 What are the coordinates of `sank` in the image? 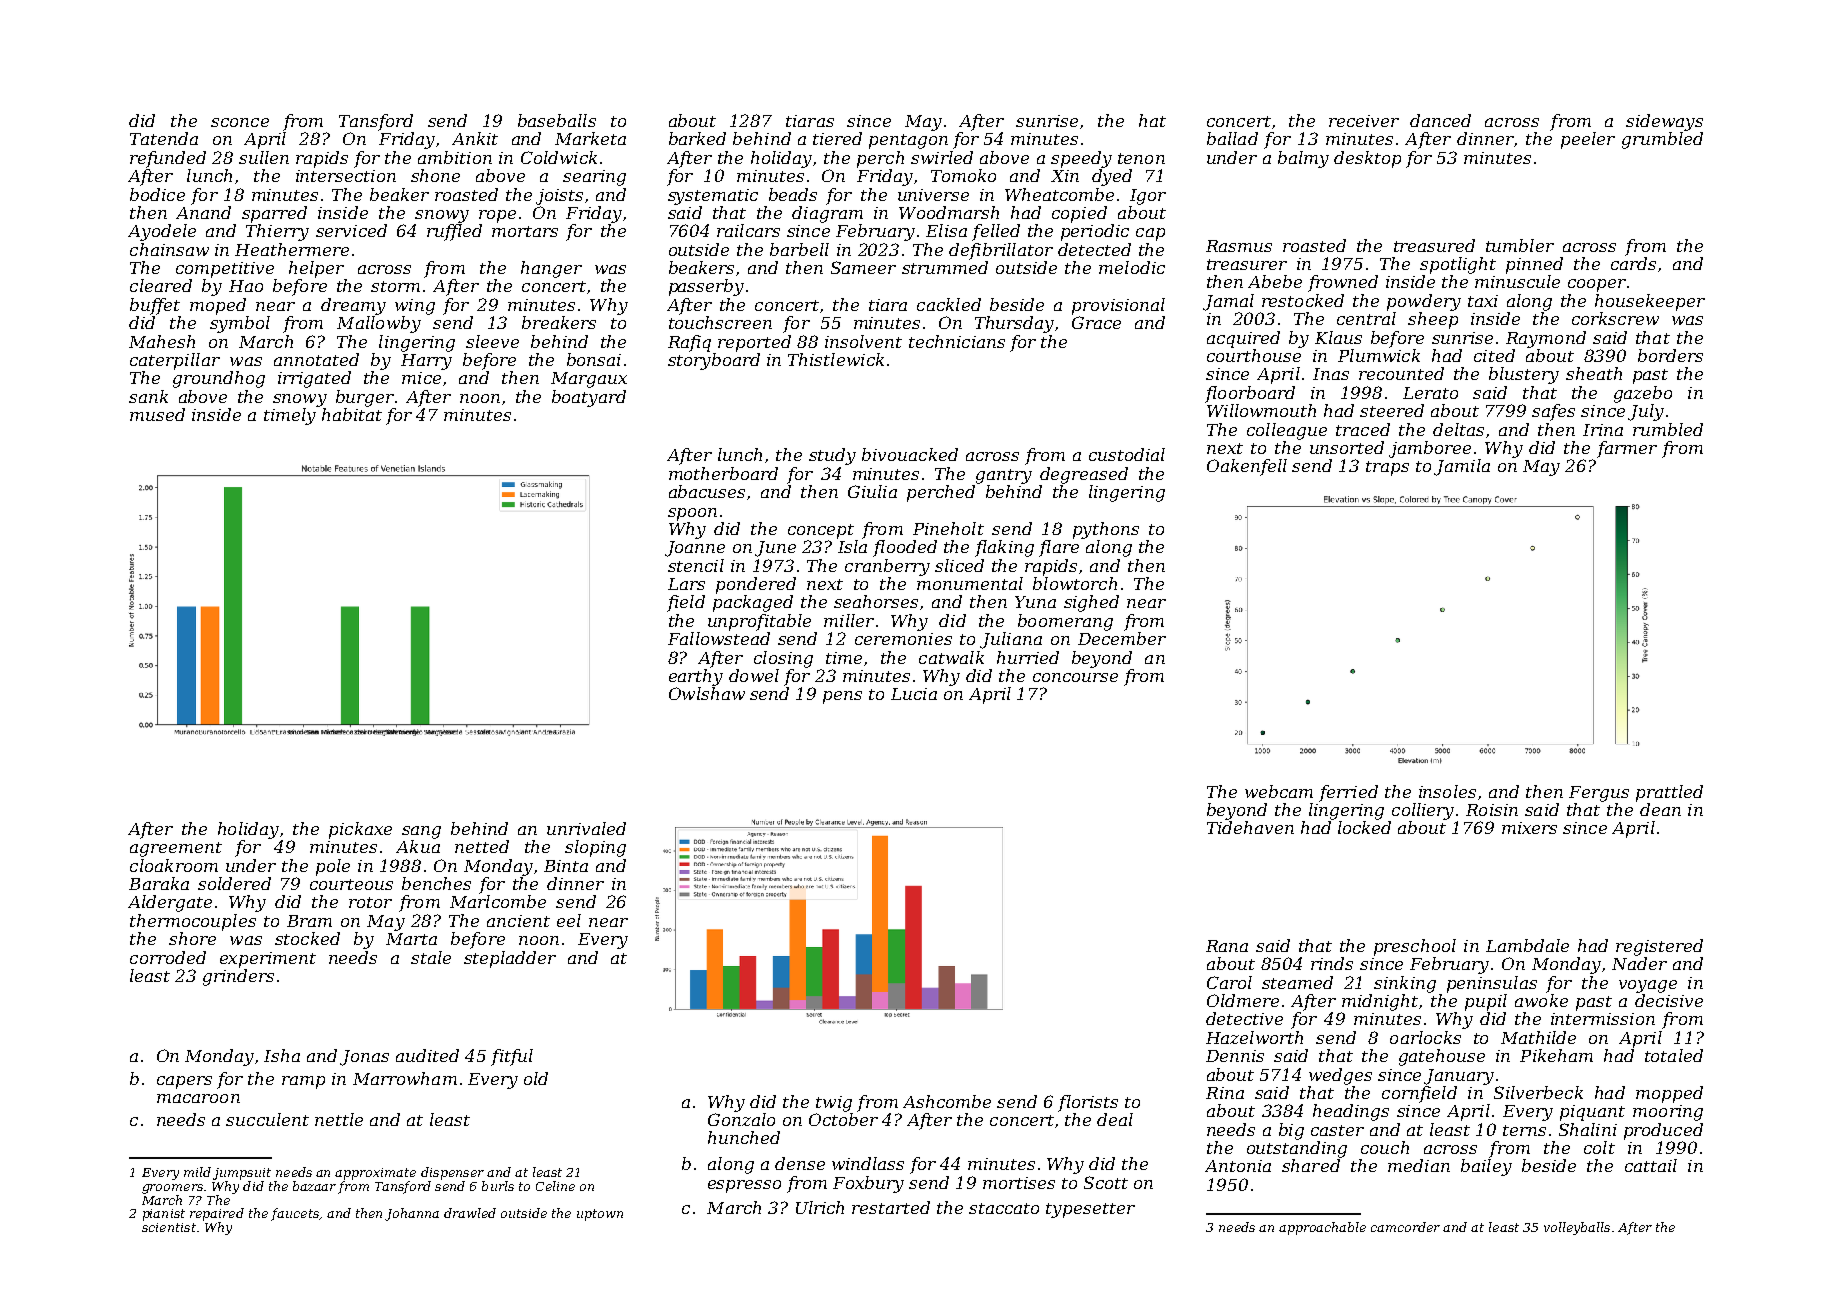 It's located at (148, 396).
